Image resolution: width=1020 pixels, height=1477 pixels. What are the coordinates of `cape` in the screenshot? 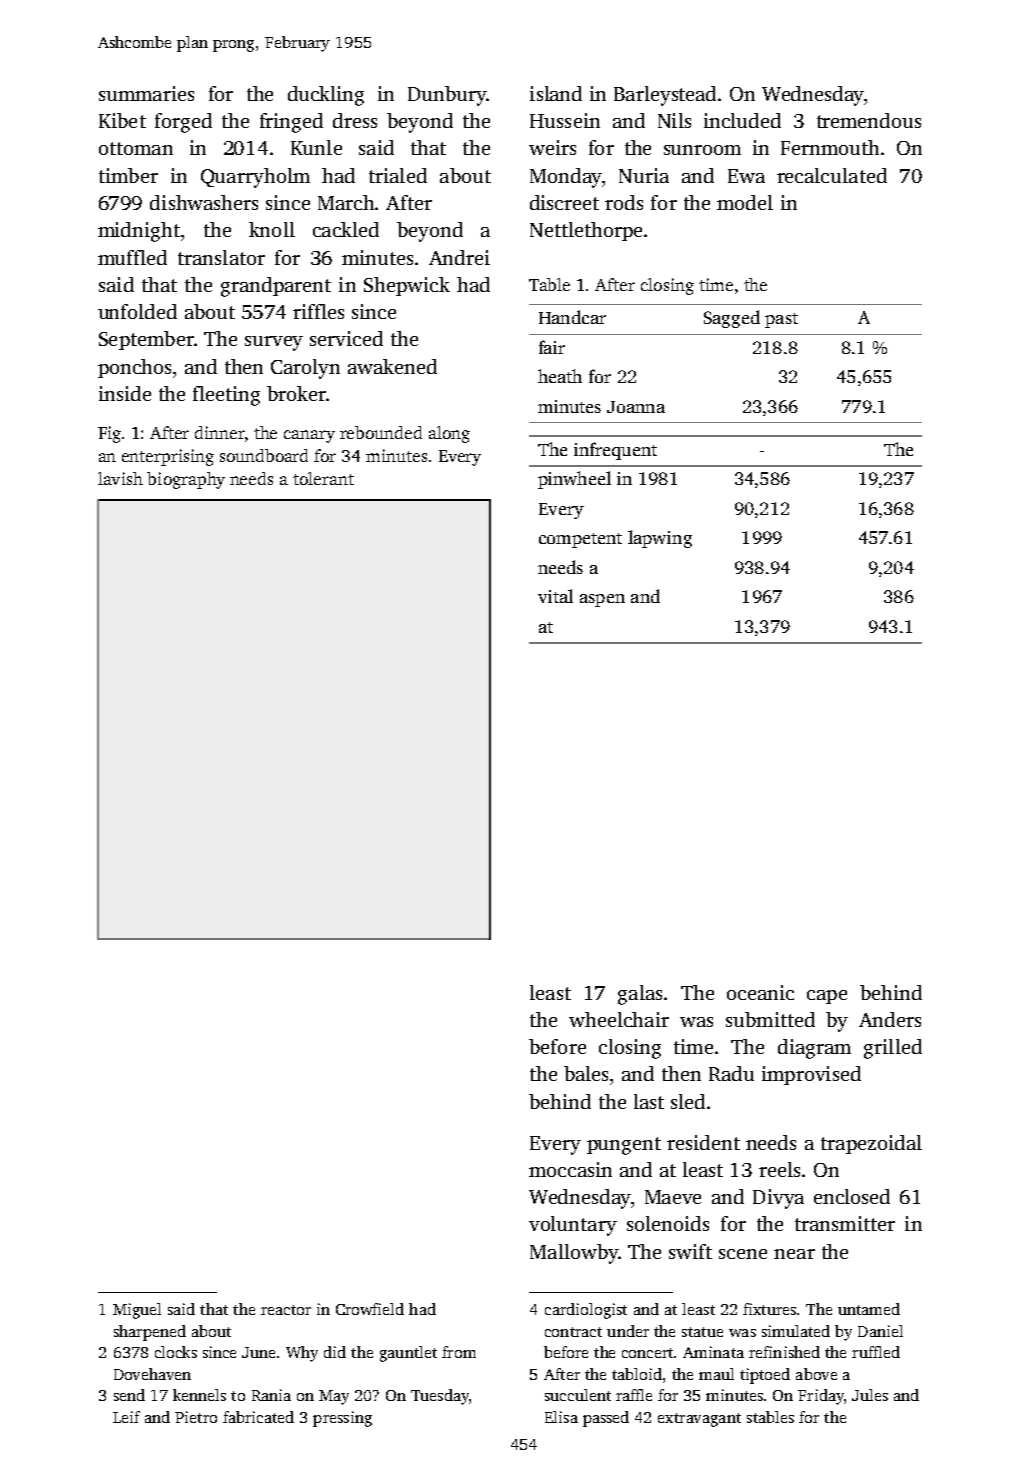 It's located at (827, 997).
